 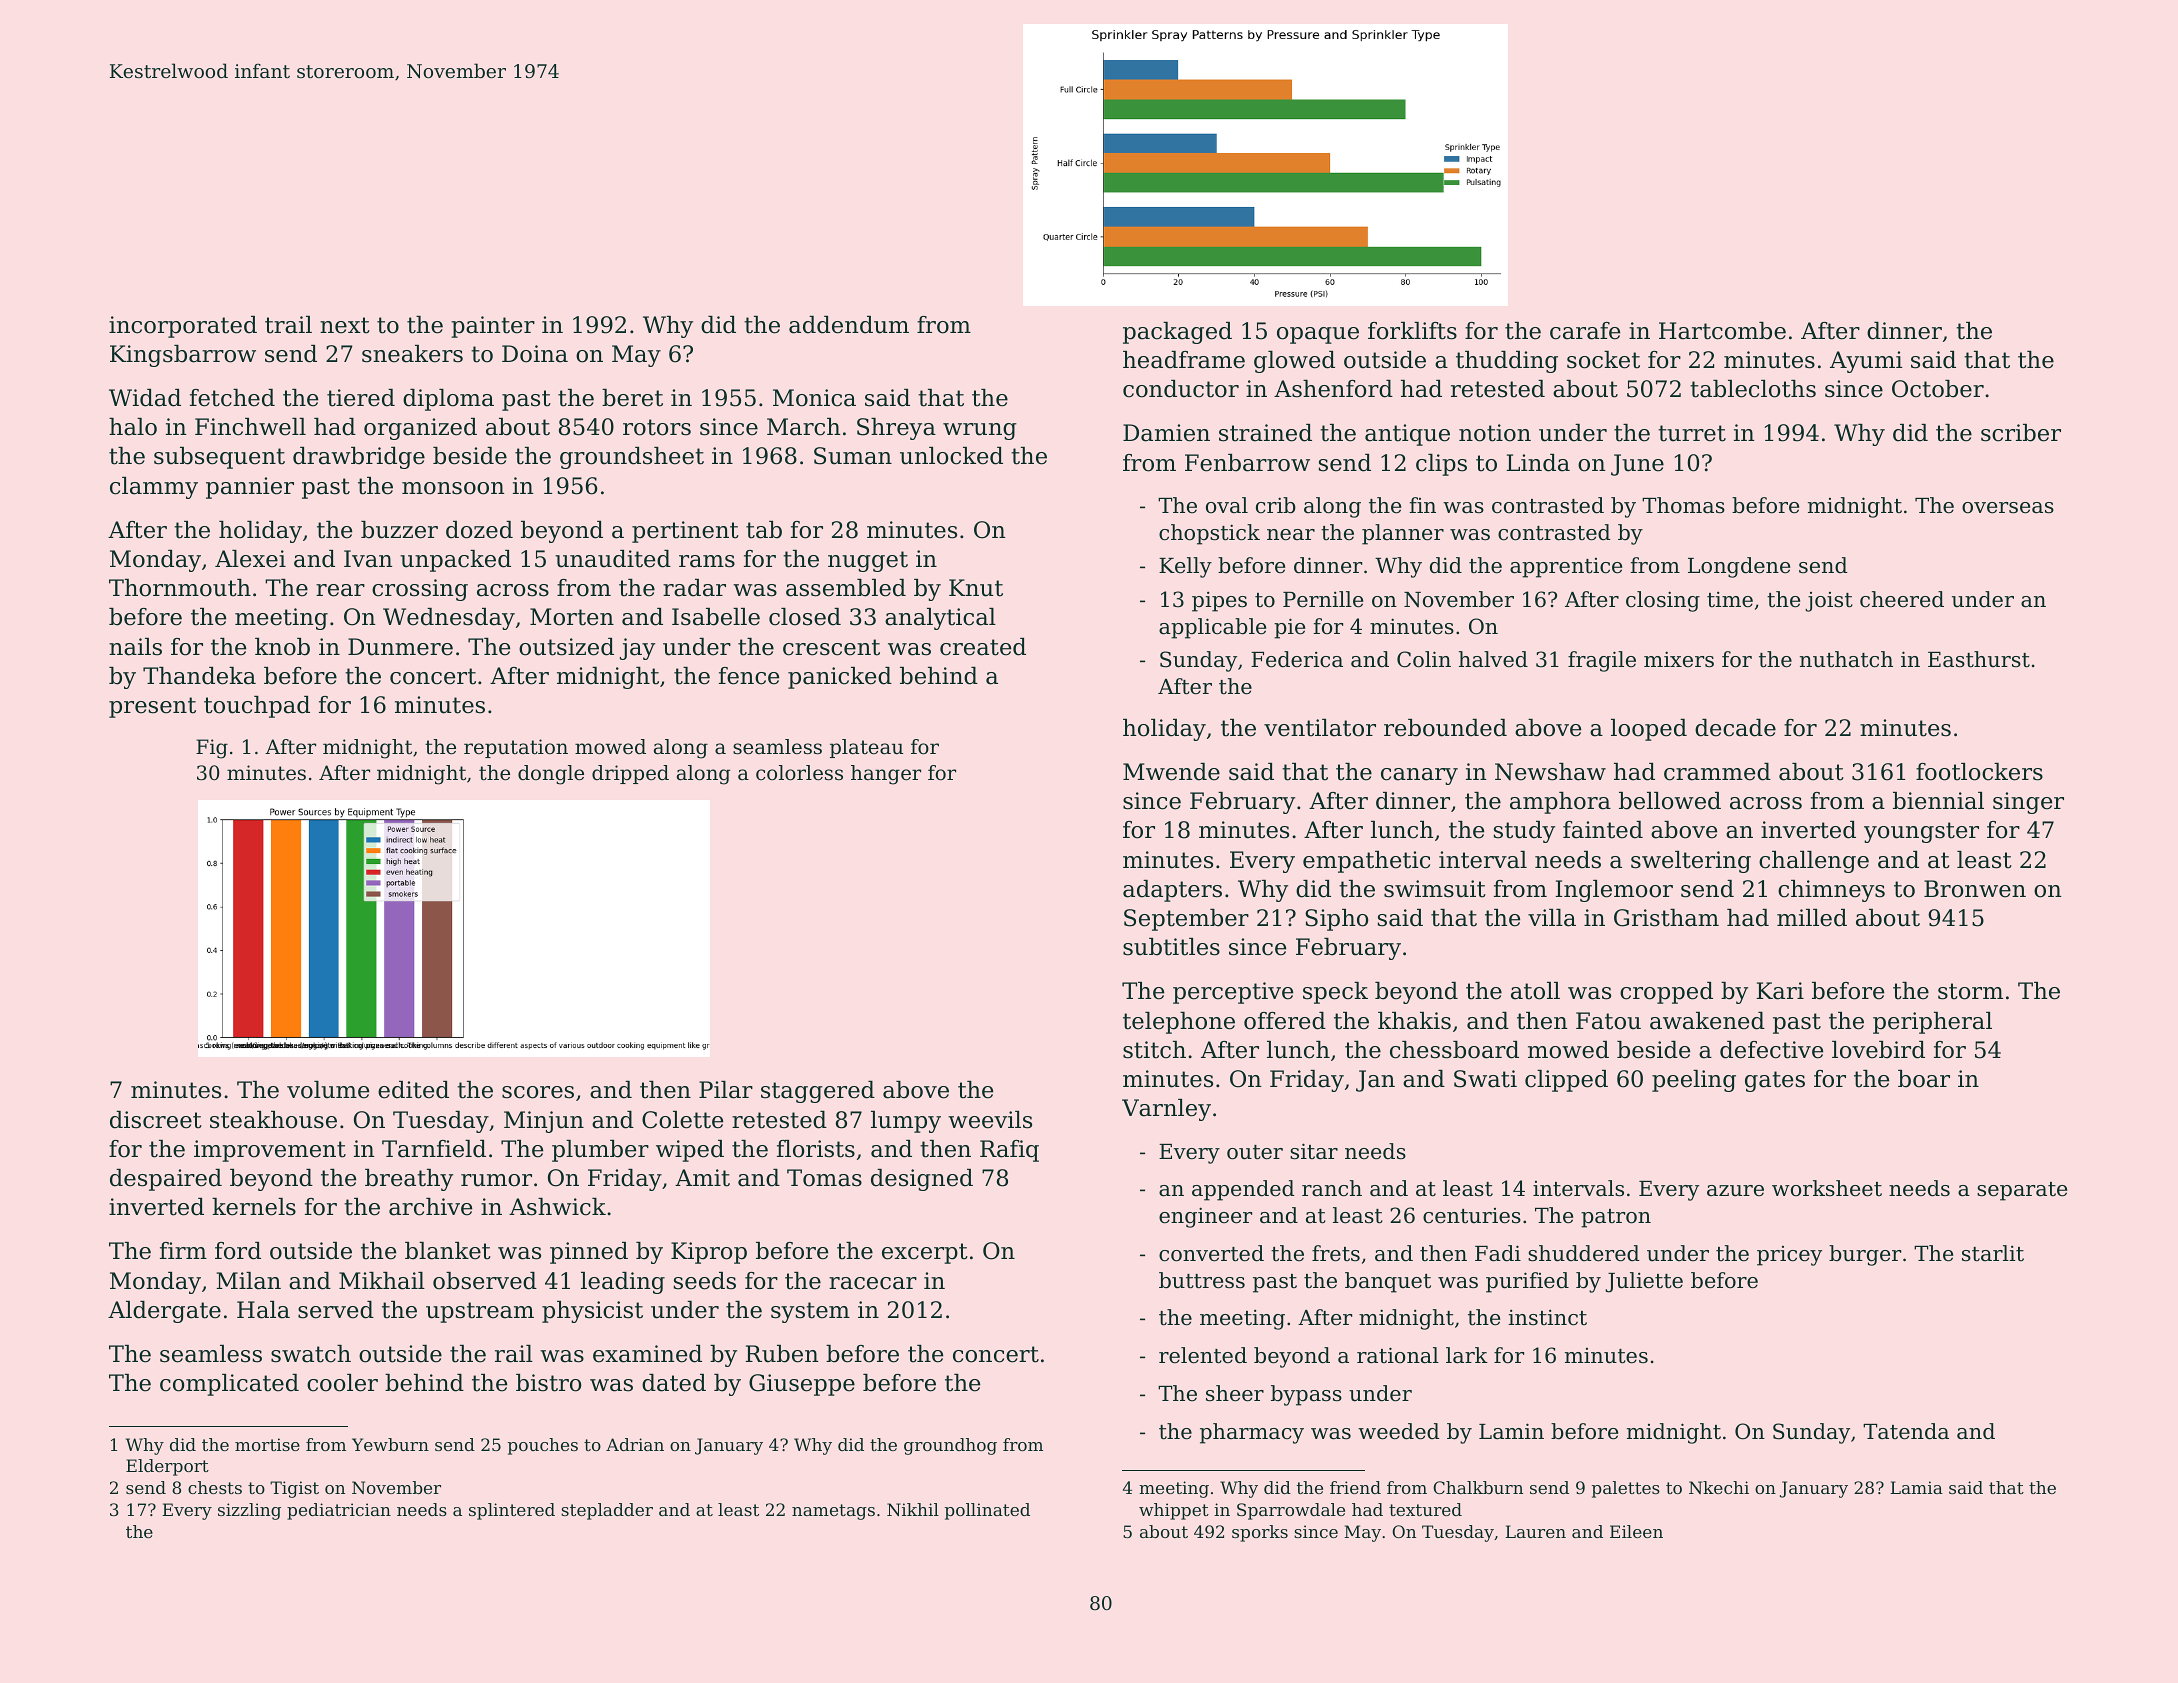 I want to click on painter, so click(x=493, y=327).
